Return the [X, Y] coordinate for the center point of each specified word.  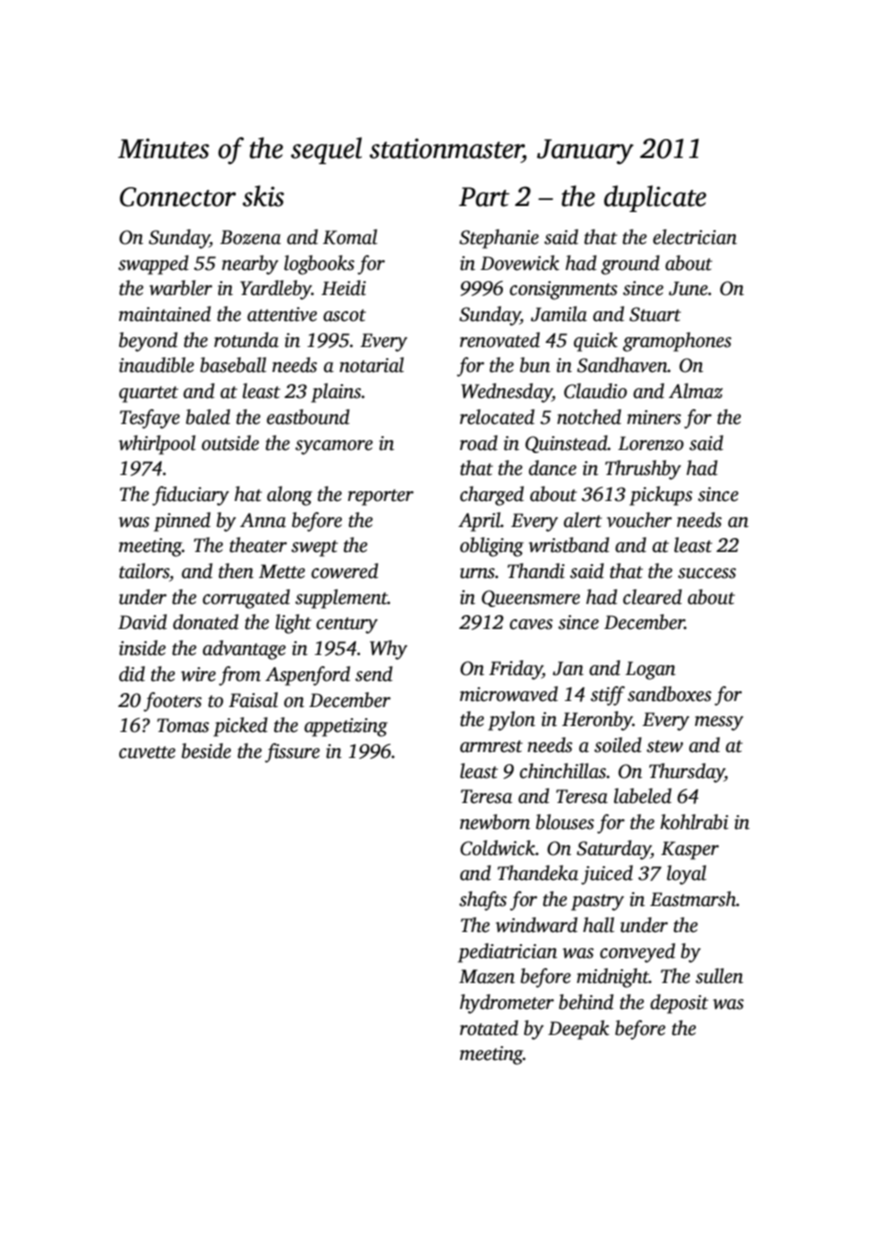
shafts [483, 901]
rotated [489, 1028]
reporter [381, 497]
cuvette [147, 752]
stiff [608, 696]
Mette [282, 571]
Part [484, 197]
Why [388, 650]
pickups [661, 496]
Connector [178, 197]
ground [630, 265]
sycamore [334, 447]
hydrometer [507, 1004]
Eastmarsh [693, 899]
